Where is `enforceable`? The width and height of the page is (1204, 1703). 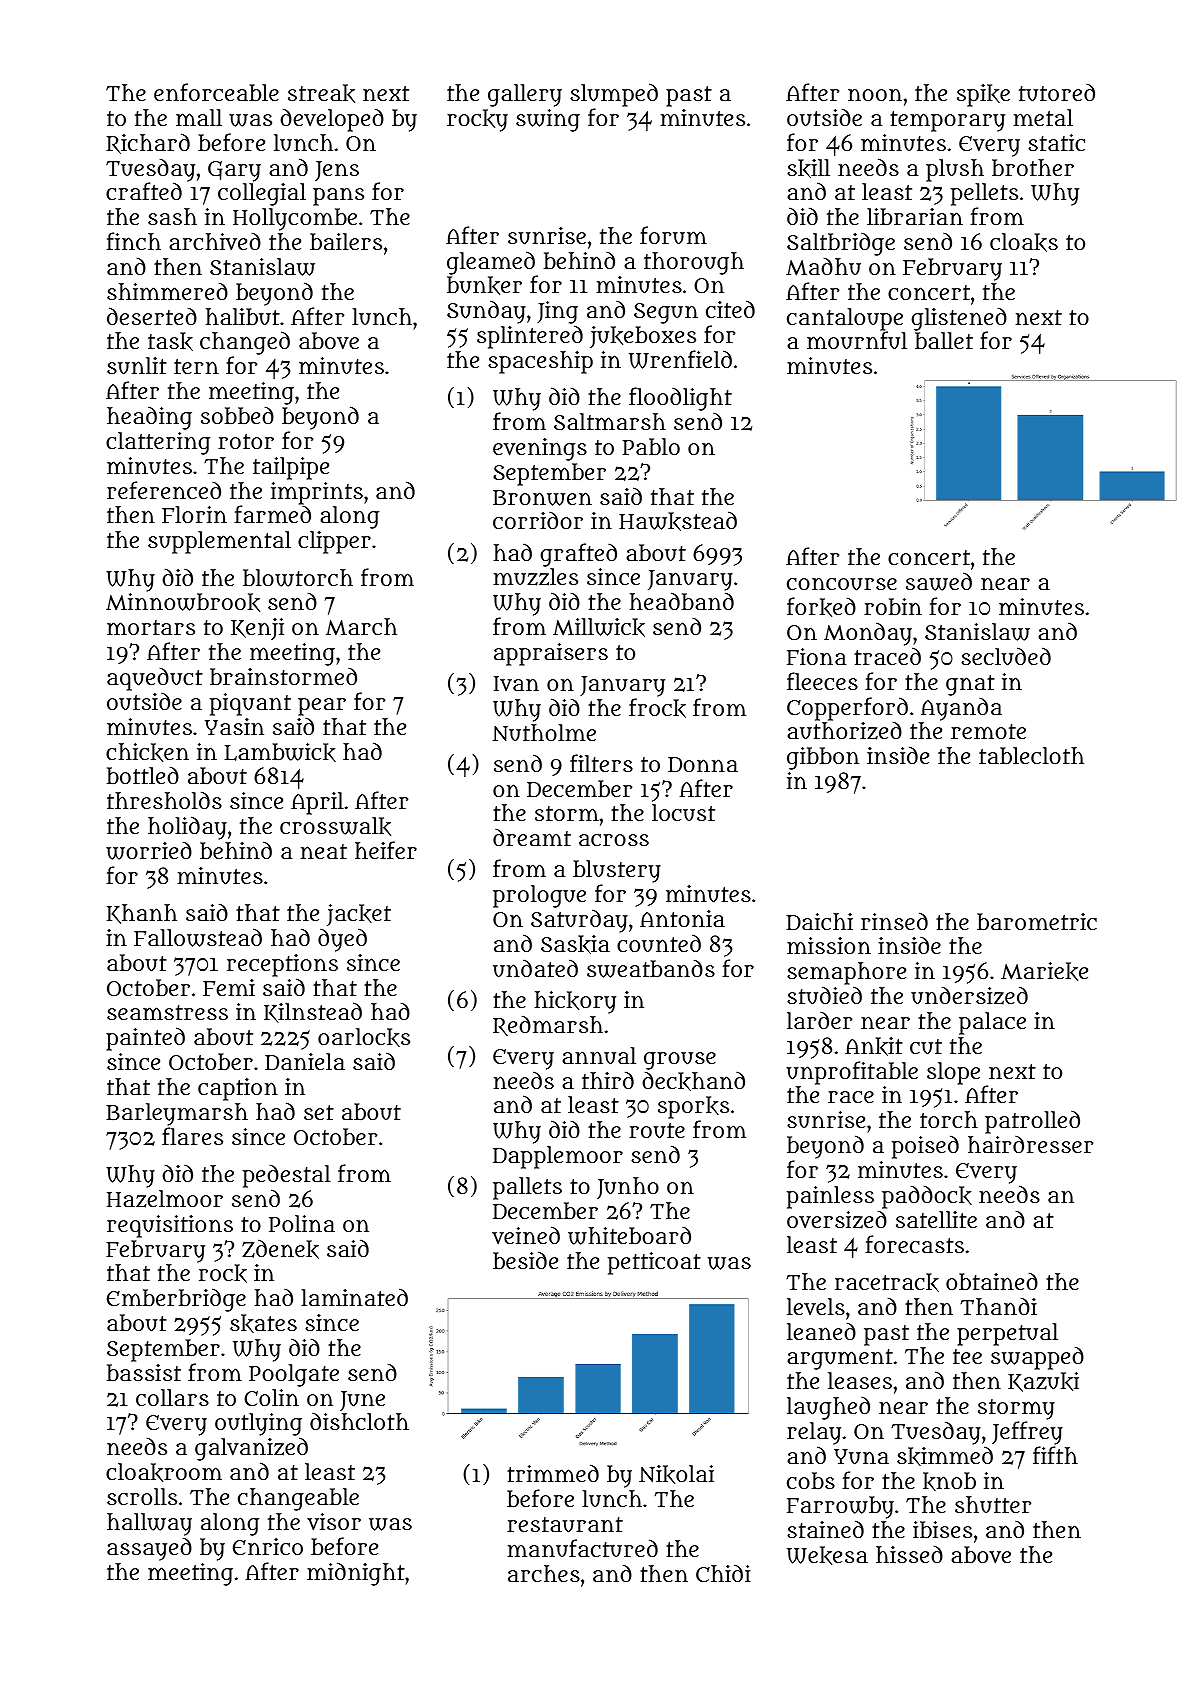
enforceable is located at coordinates (216, 92).
